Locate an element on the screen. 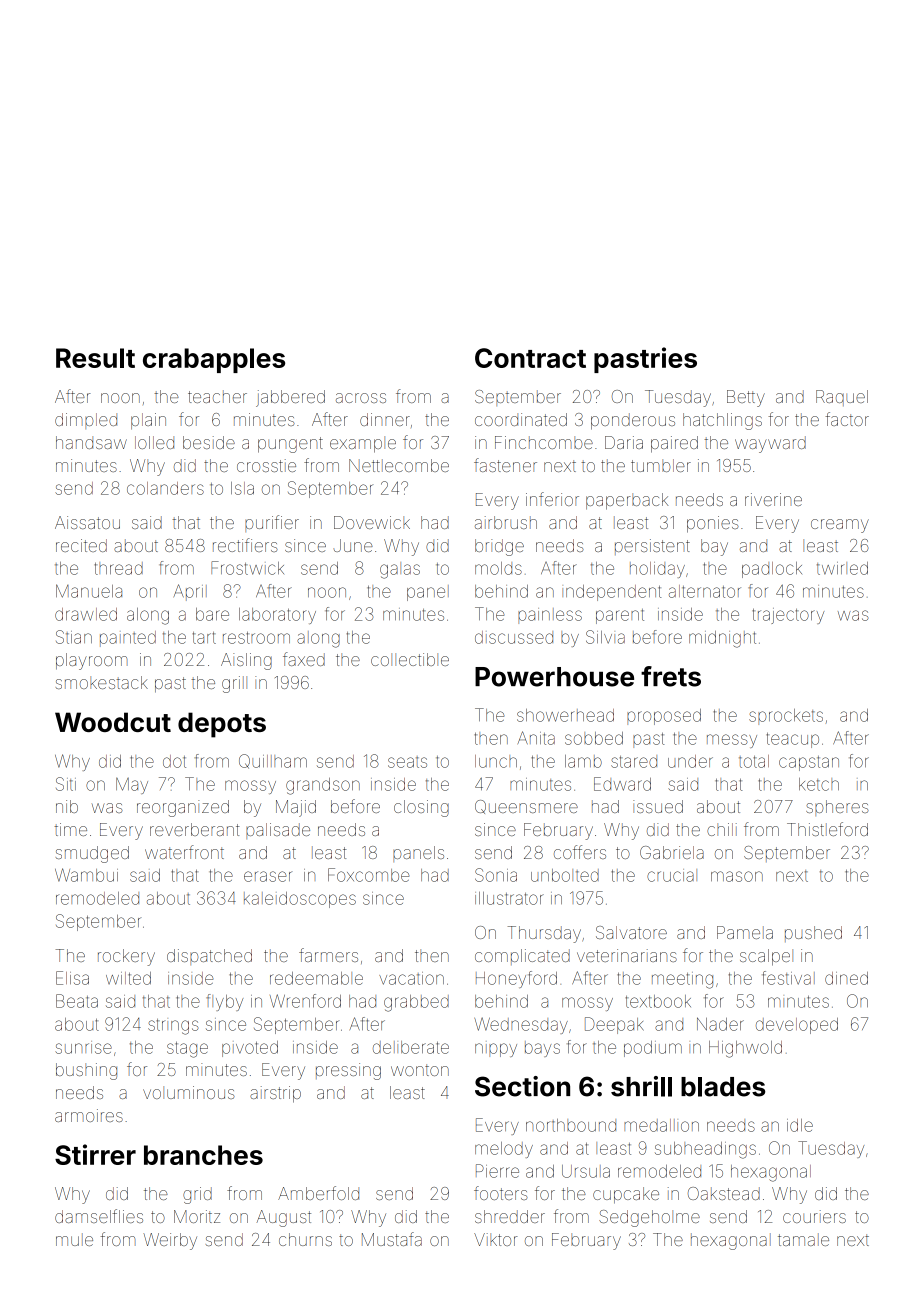  Sonia is located at coordinates (496, 875).
